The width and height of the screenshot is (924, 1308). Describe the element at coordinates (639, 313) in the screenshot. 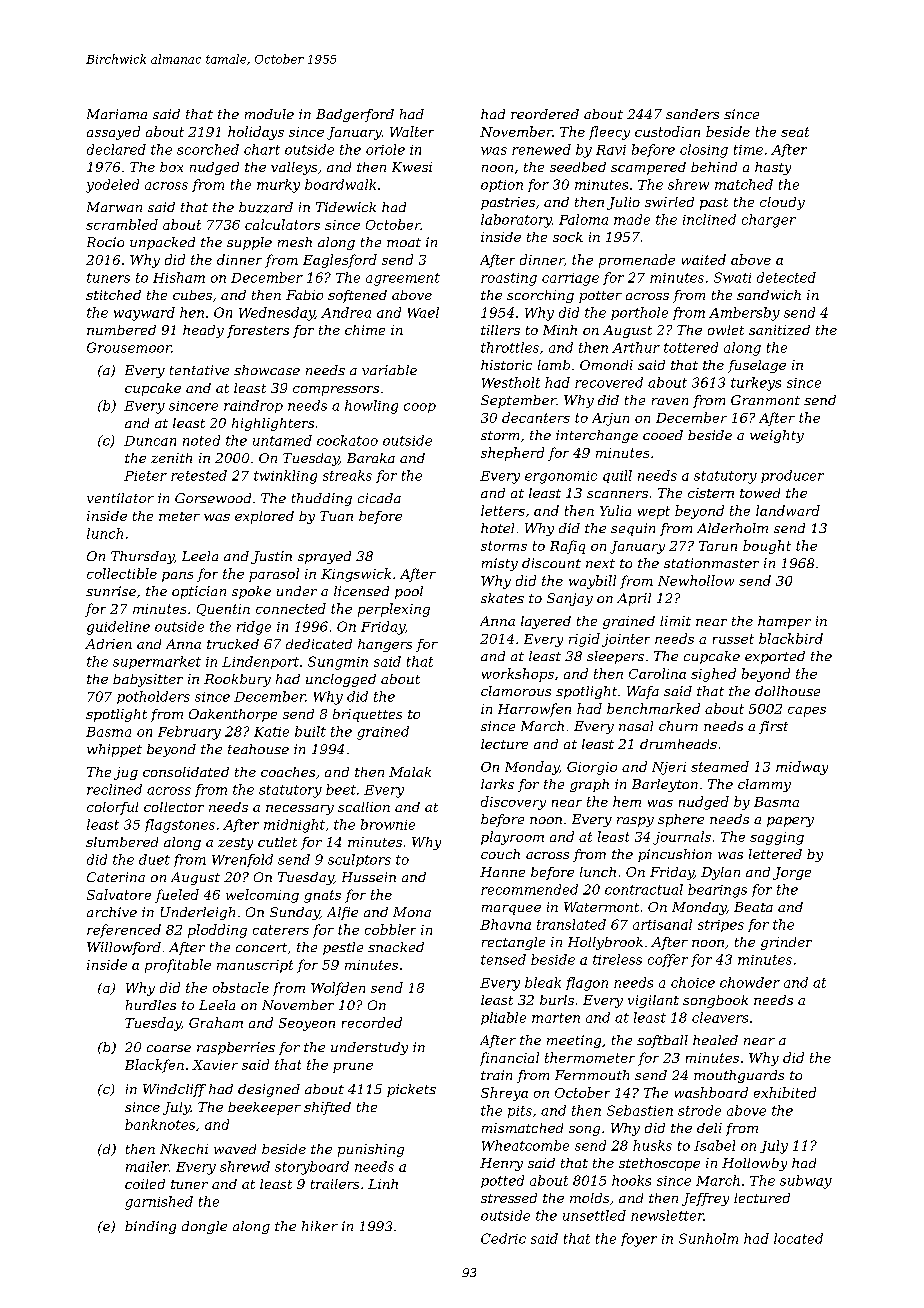

I see `porthole` at that location.
